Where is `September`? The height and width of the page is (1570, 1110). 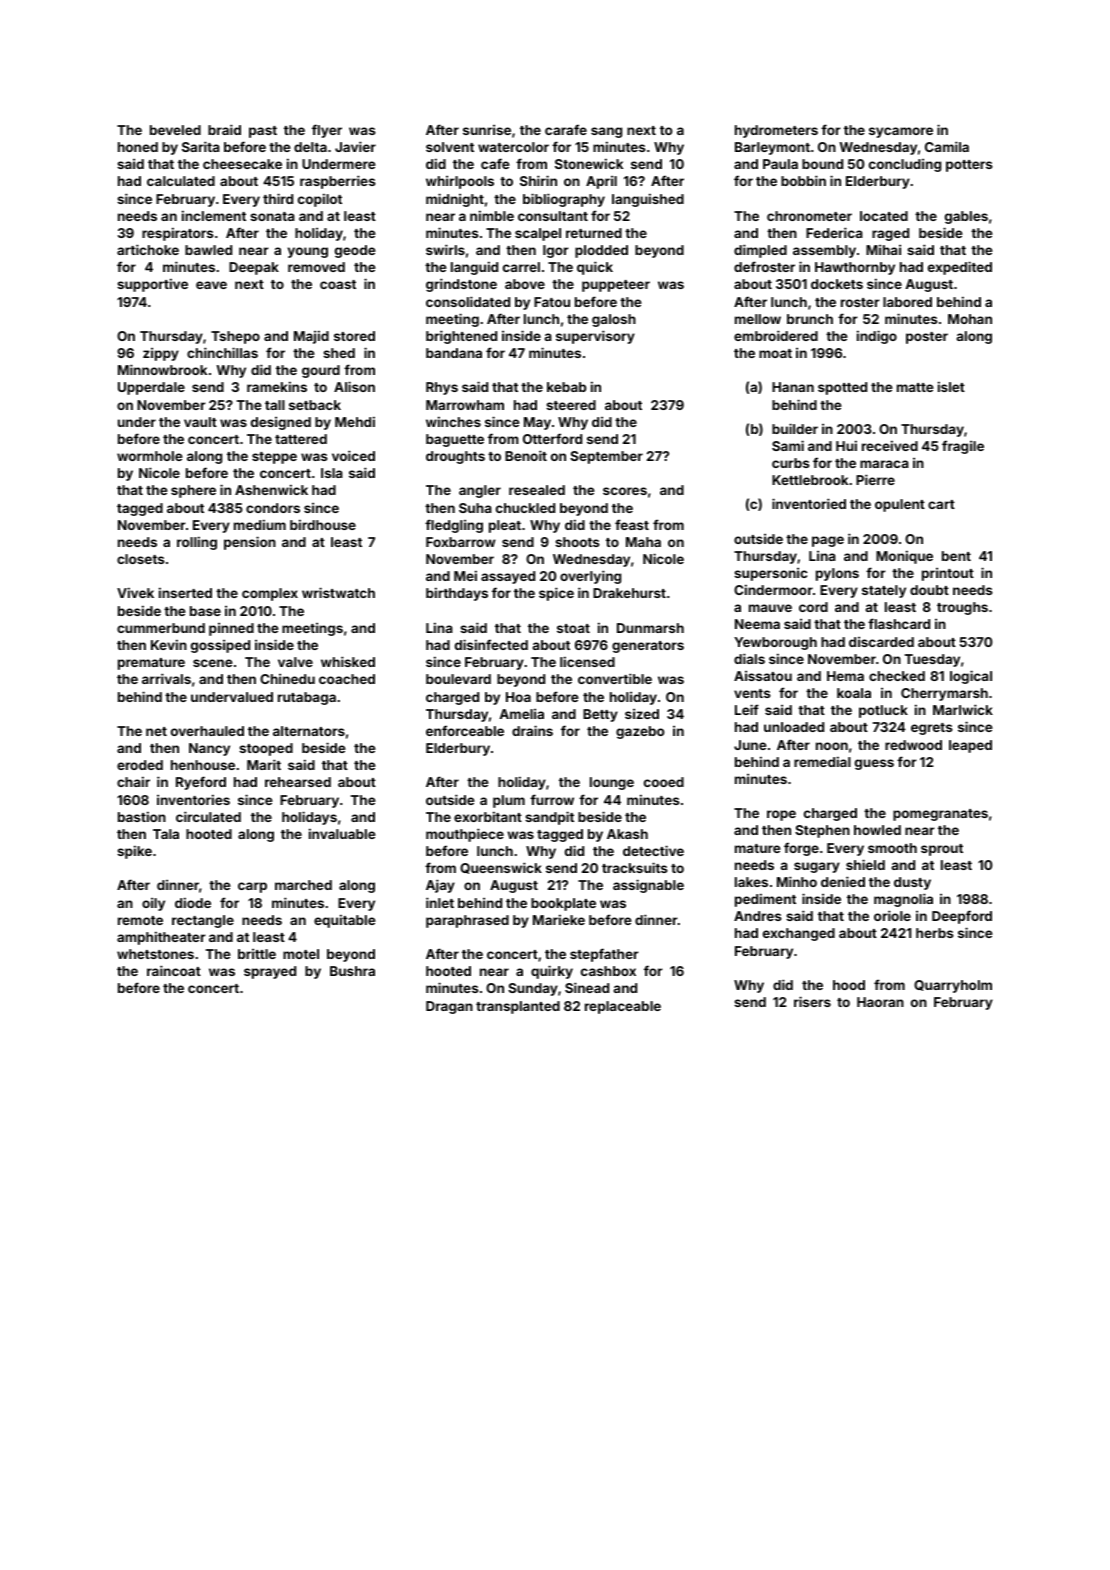 September is located at coordinates (606, 457).
